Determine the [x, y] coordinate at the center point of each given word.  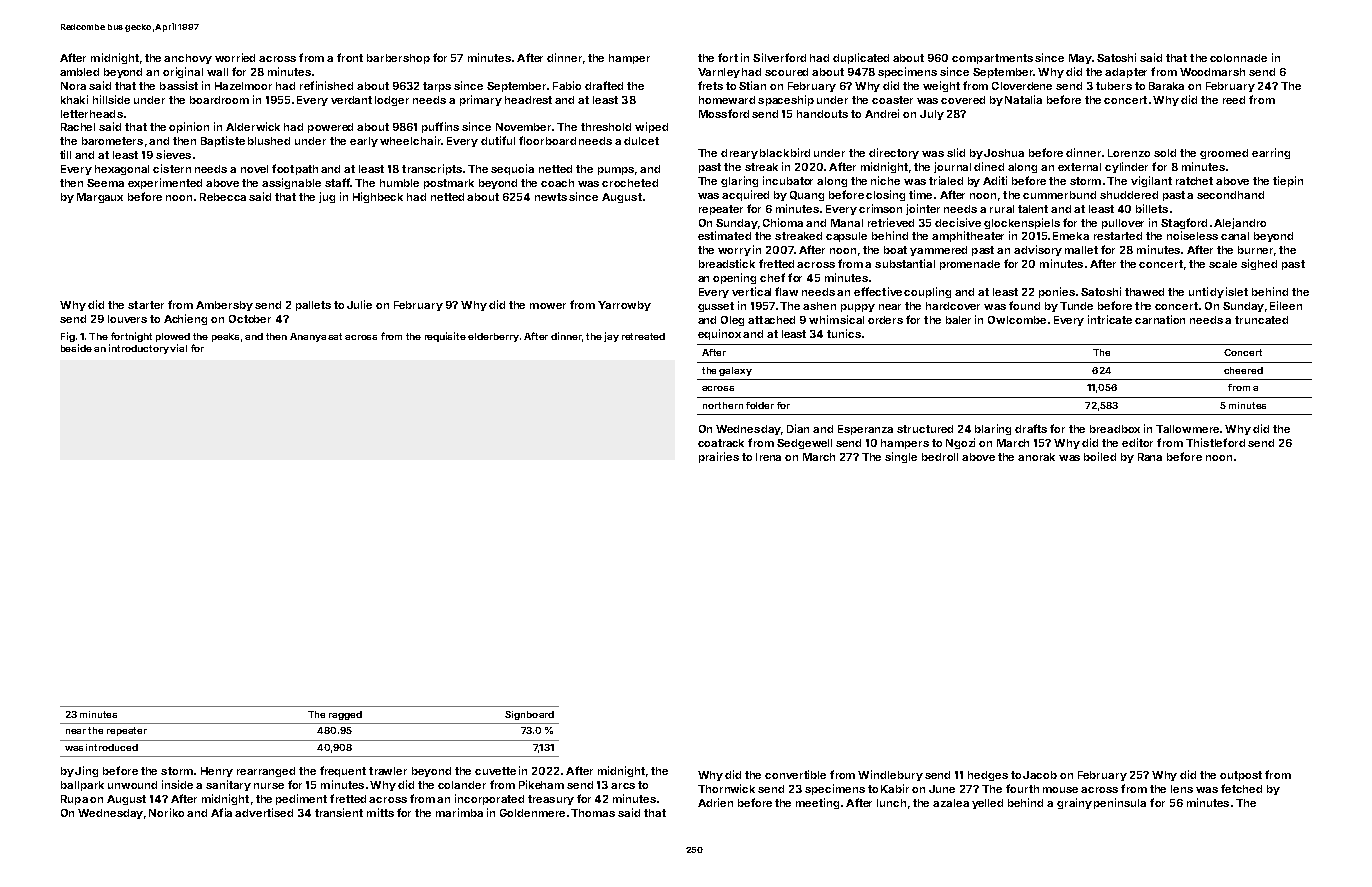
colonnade [1238, 58]
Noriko [166, 812]
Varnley [719, 73]
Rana [1150, 457]
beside [76, 348]
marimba [459, 812]
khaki [74, 99]
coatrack [721, 443]
